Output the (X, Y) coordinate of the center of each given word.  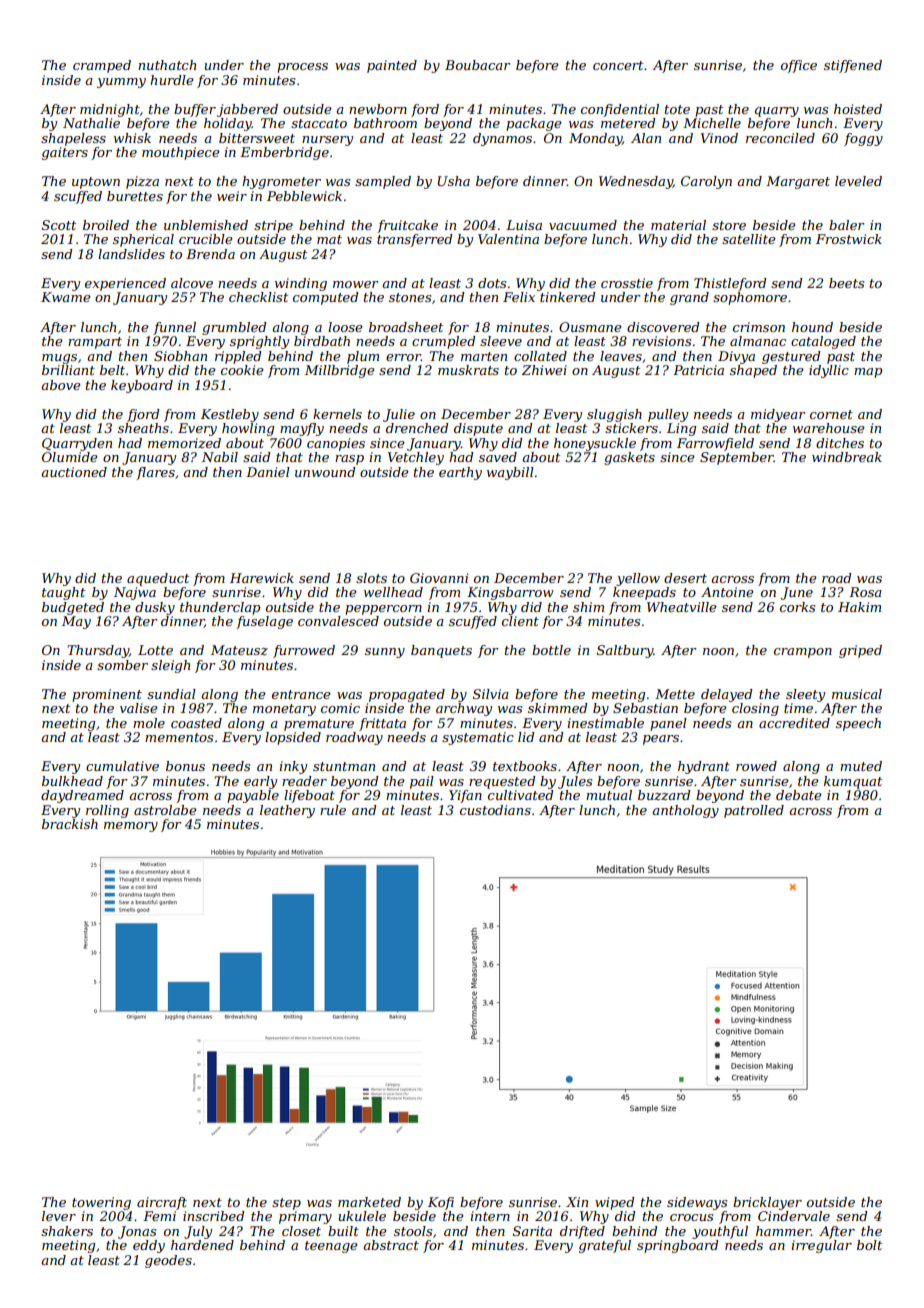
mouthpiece (181, 153)
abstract (391, 1245)
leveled (858, 181)
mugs (59, 359)
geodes (168, 1261)
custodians (495, 810)
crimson (759, 327)
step (286, 1204)
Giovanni (439, 578)
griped (860, 651)
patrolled (754, 811)
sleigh (170, 666)
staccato (319, 123)
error (403, 357)
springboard (677, 1246)
